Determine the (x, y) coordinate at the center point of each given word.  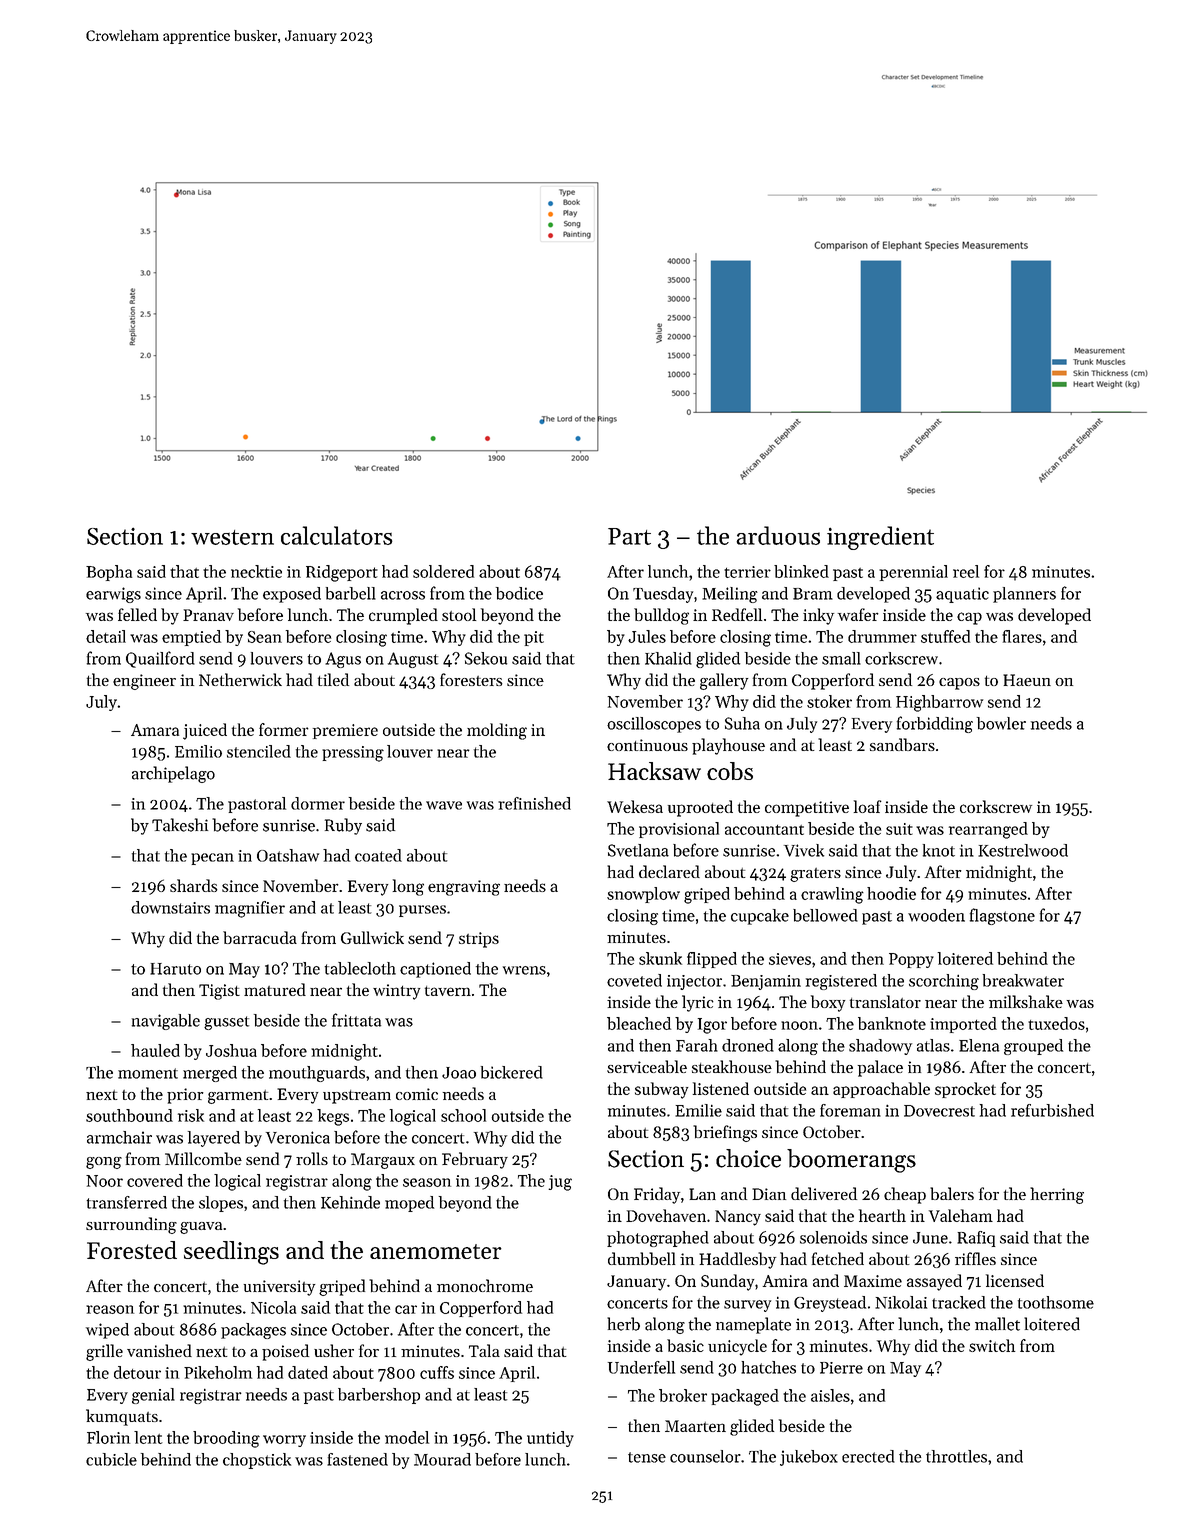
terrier (747, 572)
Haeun (1027, 680)
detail (106, 636)
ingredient (880, 538)
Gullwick (372, 937)
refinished (534, 803)
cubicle (111, 1459)
